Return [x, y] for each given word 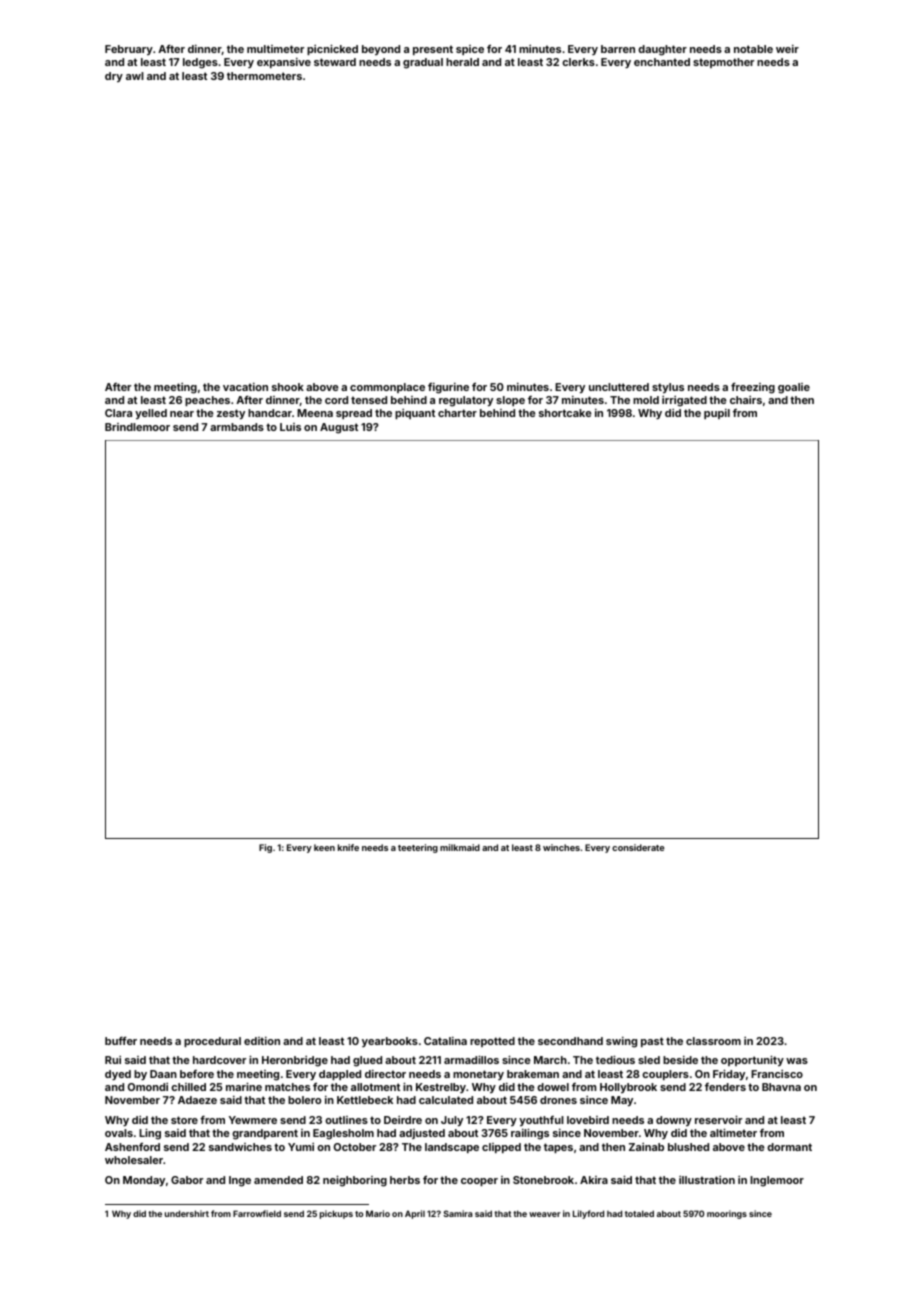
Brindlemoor [137, 427]
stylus [668, 388]
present [433, 50]
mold [646, 400]
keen [324, 847]
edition [262, 1041]
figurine [448, 388]
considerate [638, 847]
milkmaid [460, 847]
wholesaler [134, 1160]
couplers [665, 1075]
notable [753, 49]
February [129, 50]
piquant [415, 414]
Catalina [445, 1041]
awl [135, 76]
